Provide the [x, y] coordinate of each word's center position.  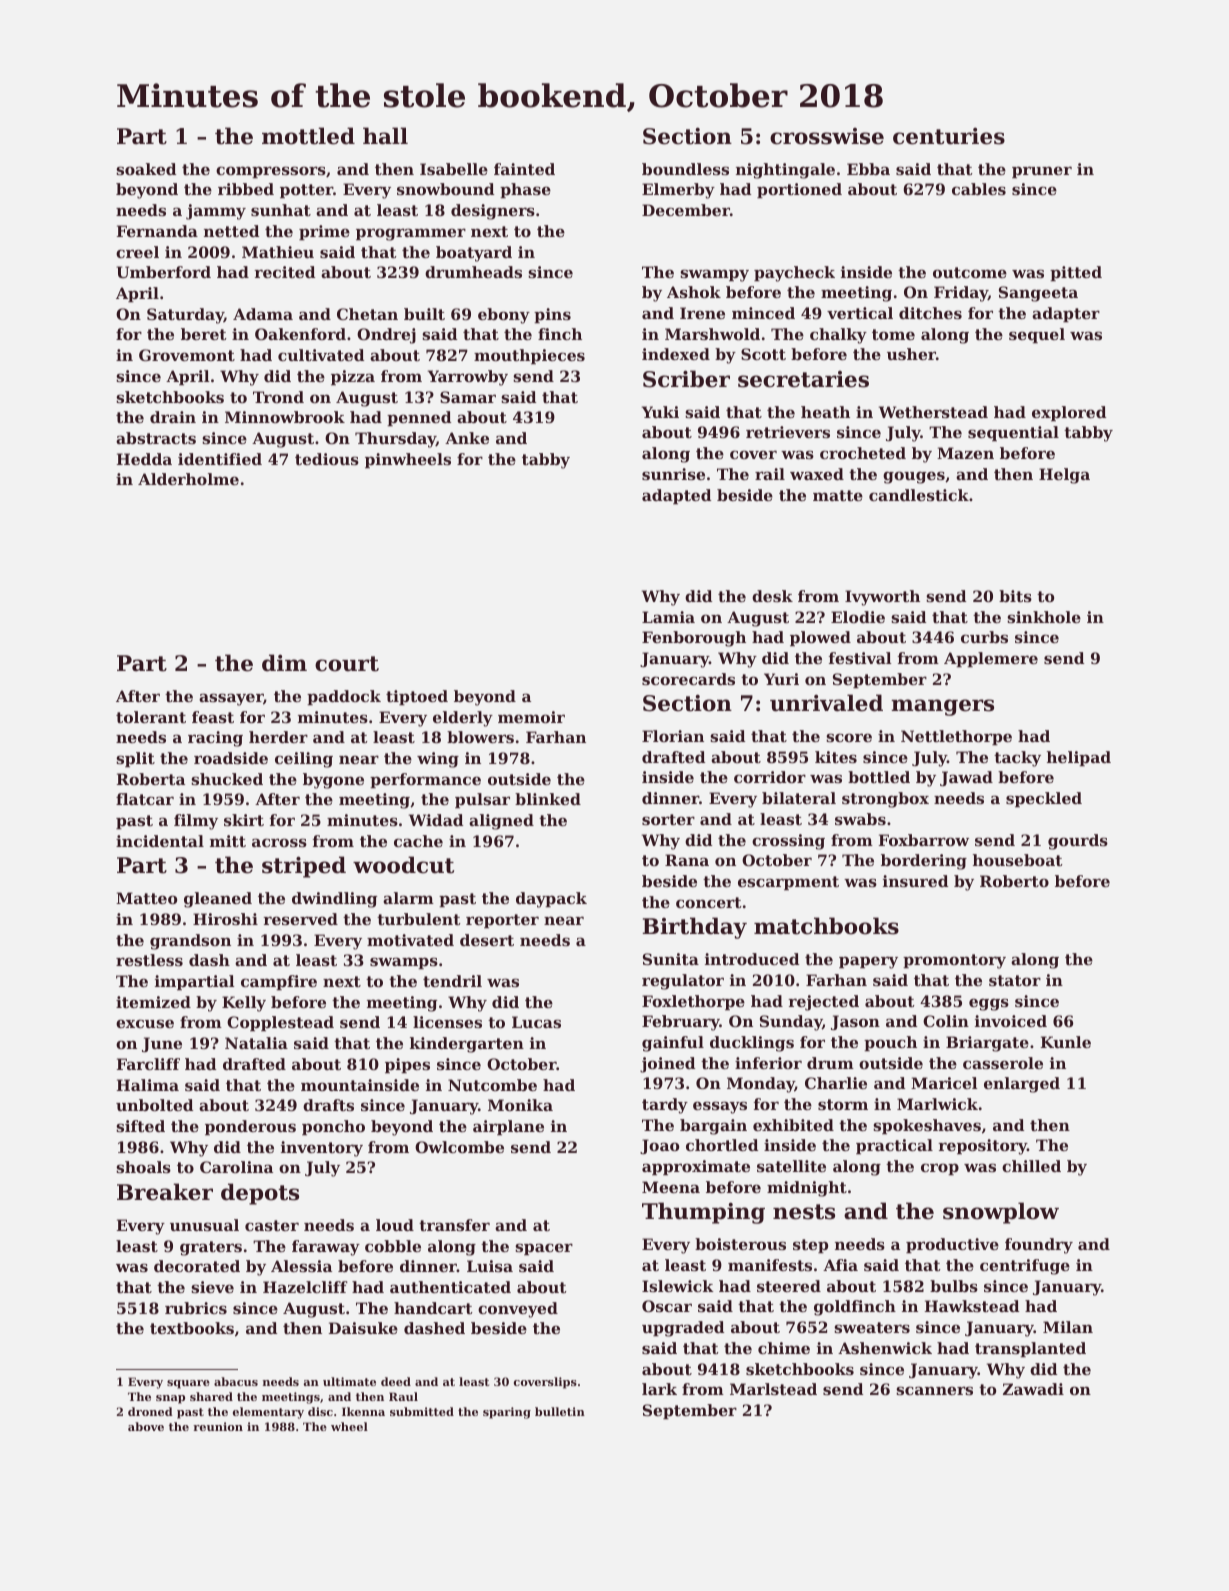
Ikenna [363, 1411]
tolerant [151, 717]
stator [1015, 980]
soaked [146, 169]
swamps [404, 963]
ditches [930, 313]
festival [860, 658]
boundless [685, 169]
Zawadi [1033, 1389]
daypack [551, 900]
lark [659, 1389]
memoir [531, 717]
